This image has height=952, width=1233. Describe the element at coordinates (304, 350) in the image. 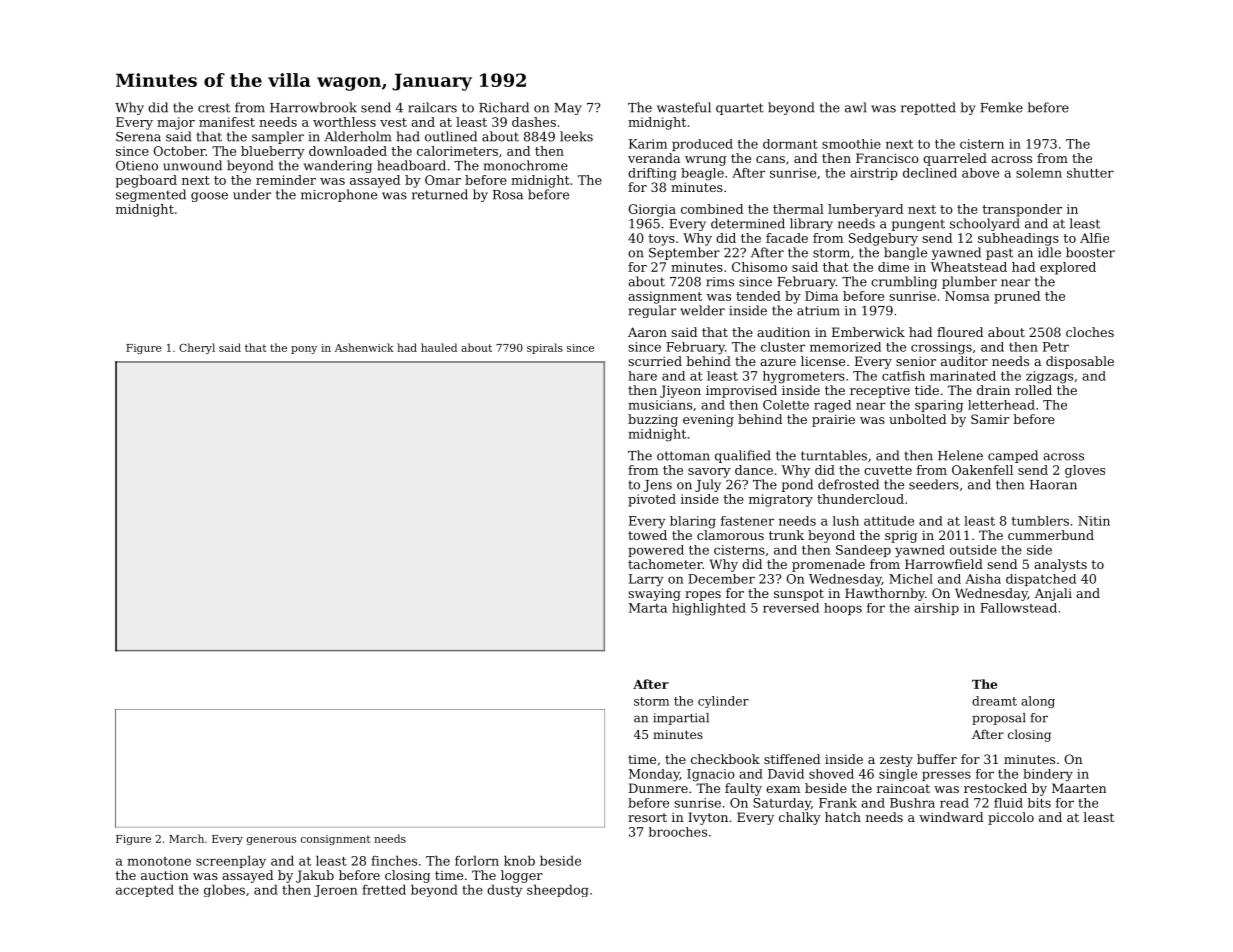

I see `pony` at that location.
